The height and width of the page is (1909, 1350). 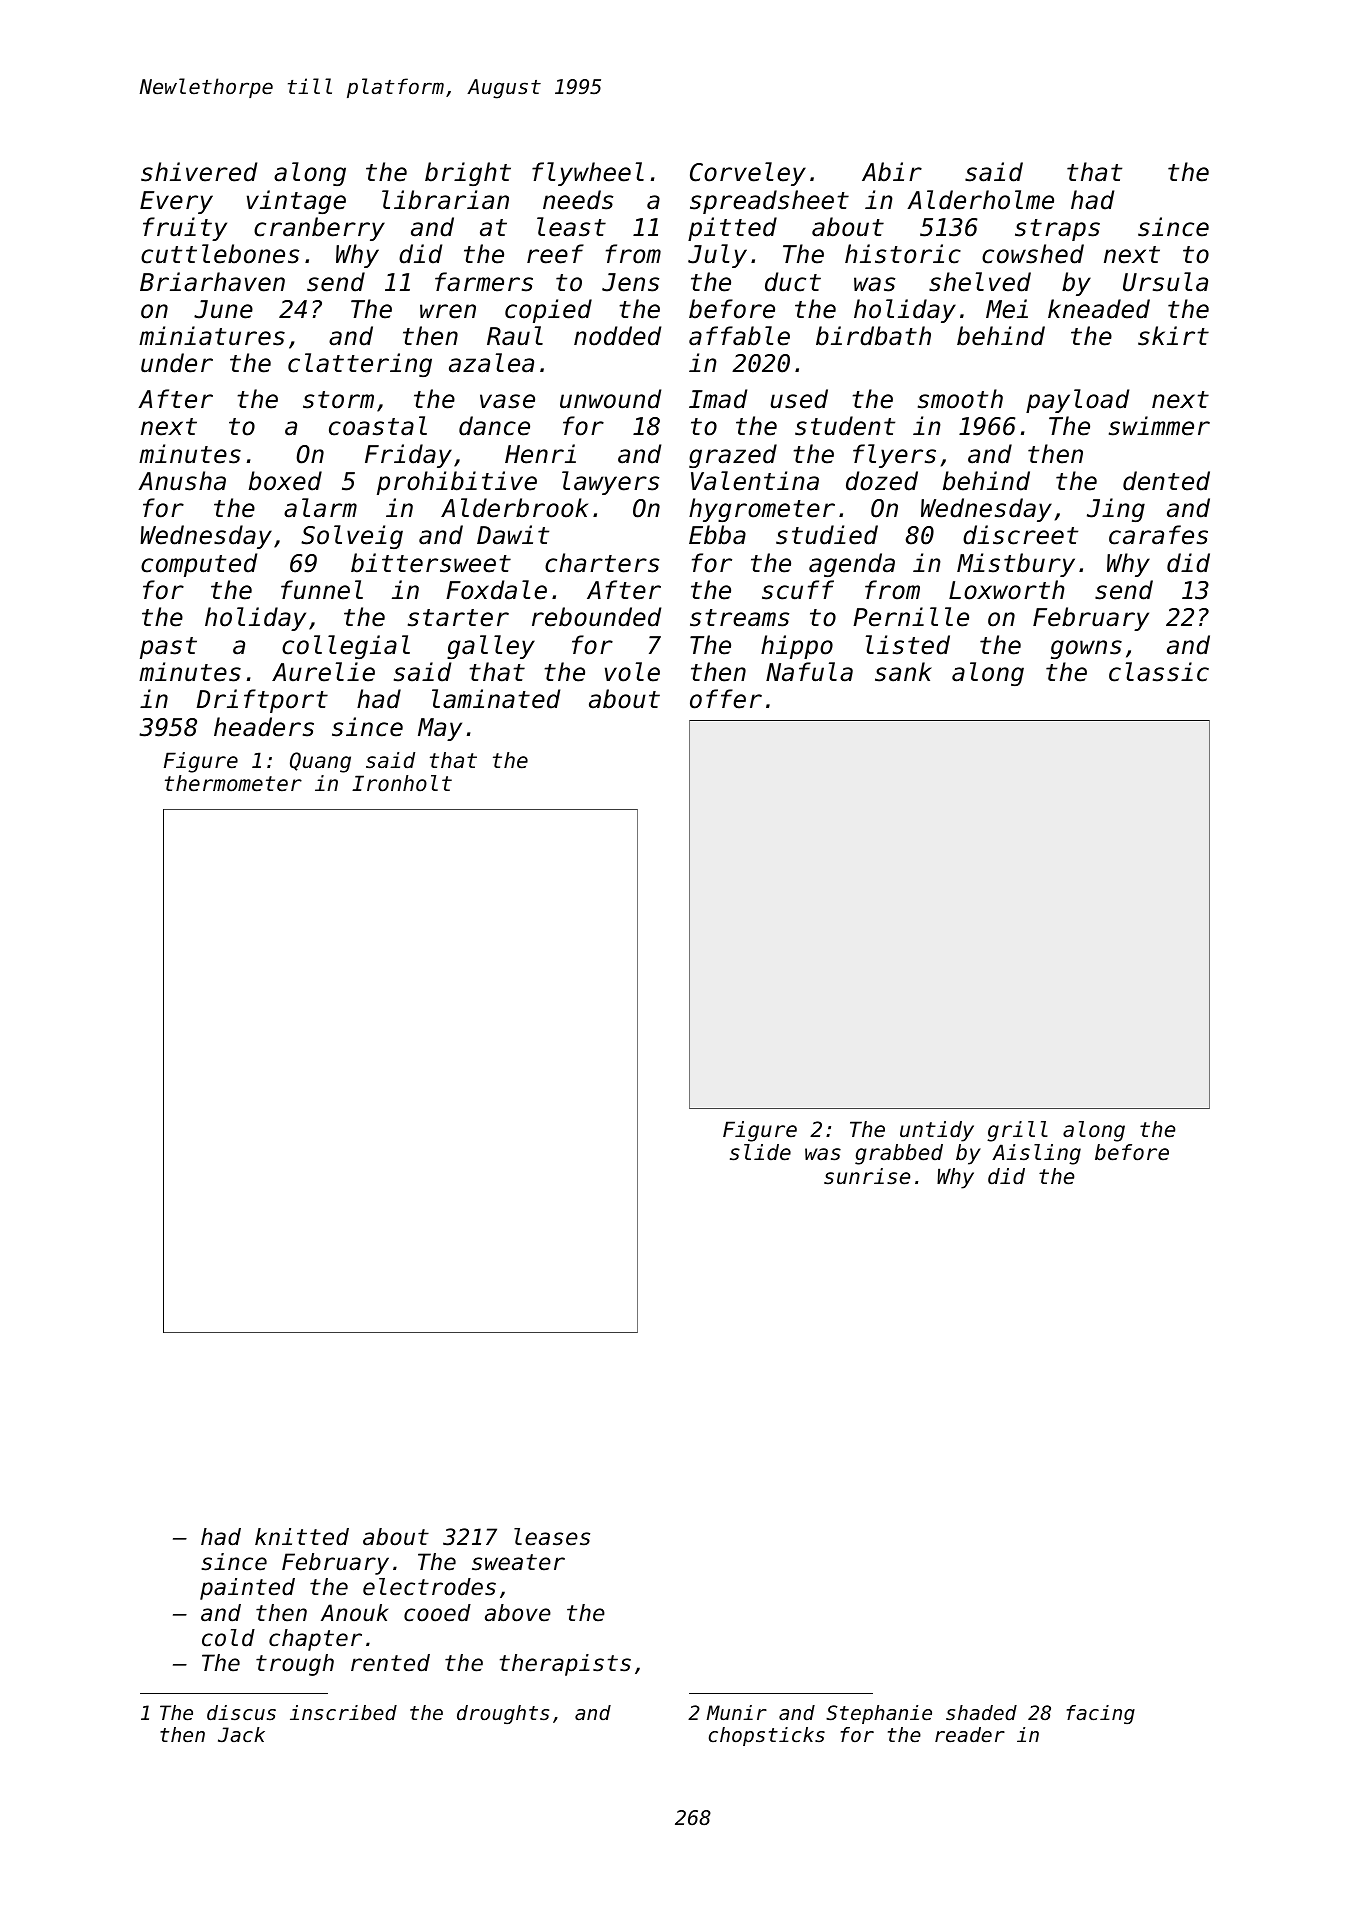 What do you see at coordinates (552, 1537) in the page?
I see `leases` at bounding box center [552, 1537].
